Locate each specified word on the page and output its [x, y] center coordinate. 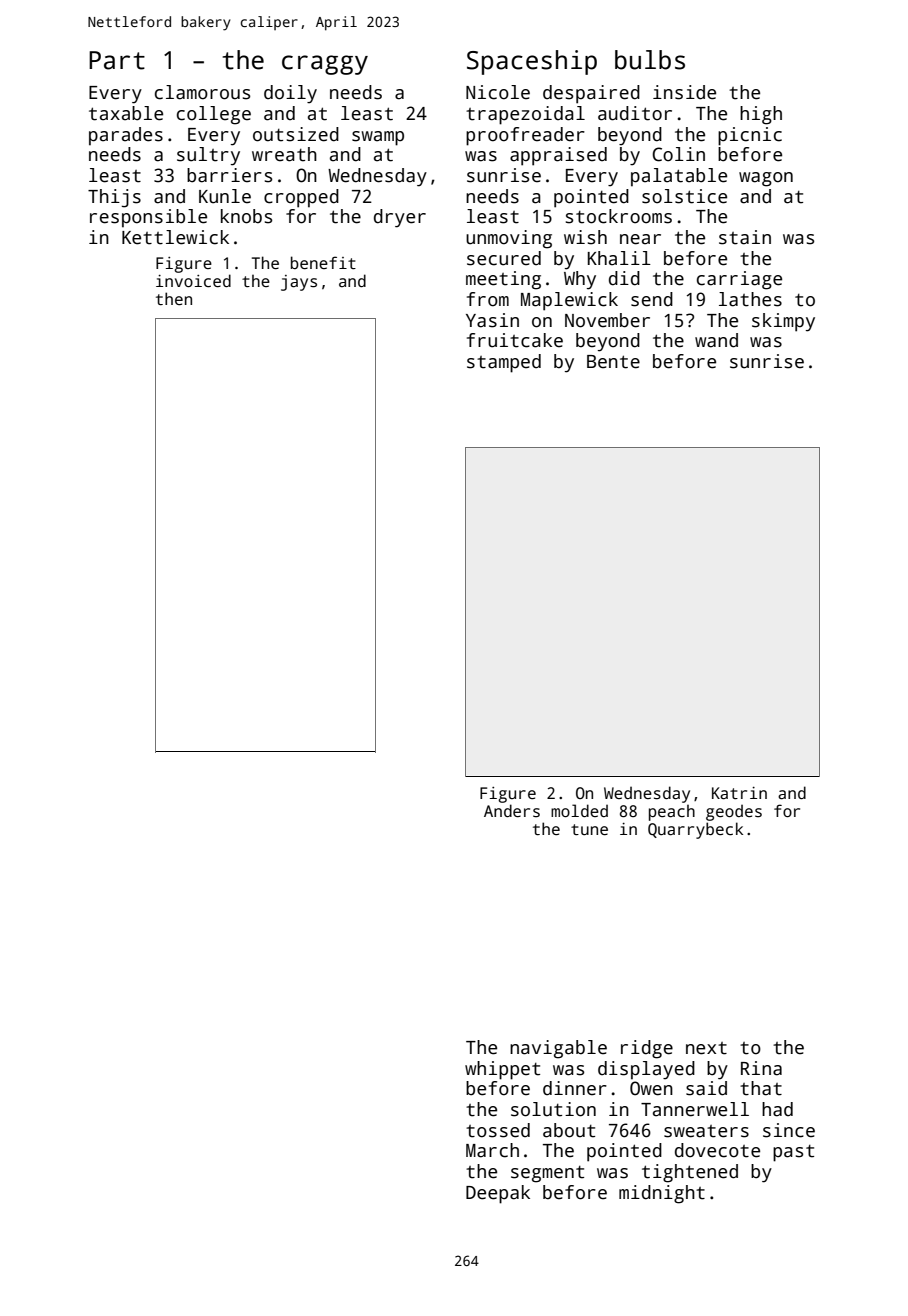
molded [579, 810]
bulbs [650, 60]
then [174, 298]
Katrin [739, 793]
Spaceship [532, 62]
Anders [512, 811]
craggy [325, 65]
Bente [613, 362]
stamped [504, 363]
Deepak [498, 1194]
